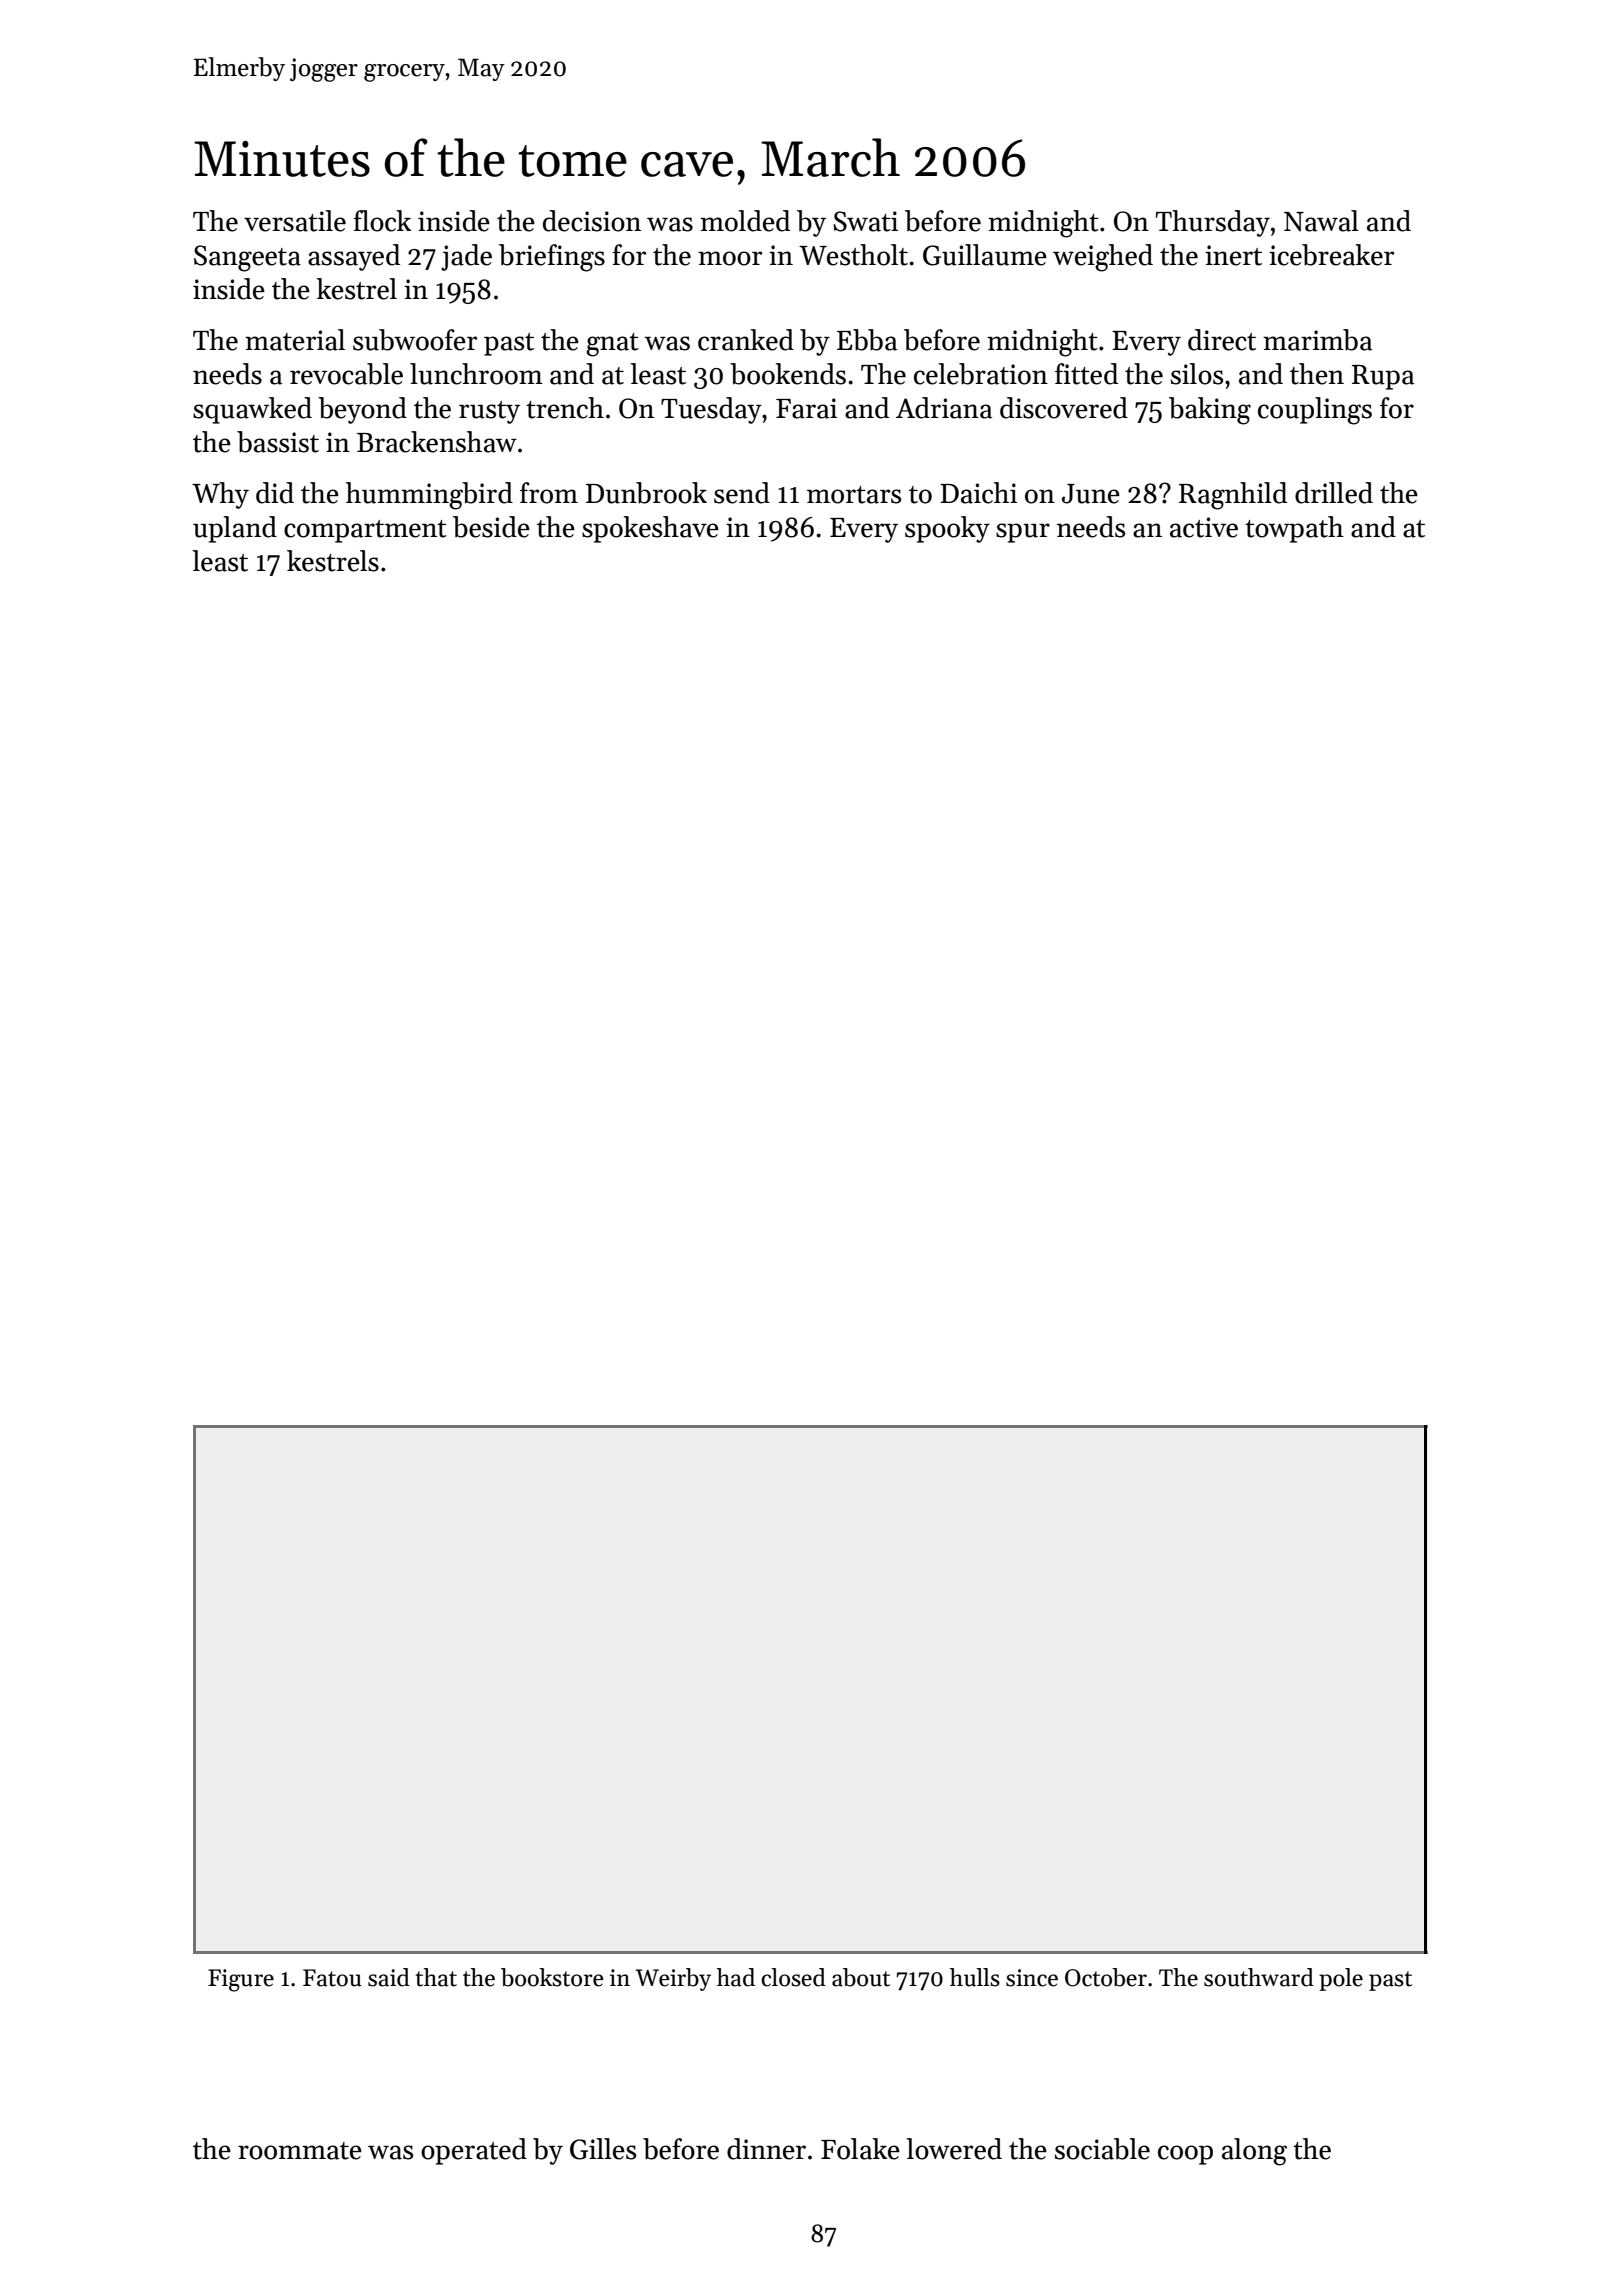 The width and height of the document is (1620, 2292). What do you see at coordinates (1294, 529) in the document?
I see `towpath` at bounding box center [1294, 529].
